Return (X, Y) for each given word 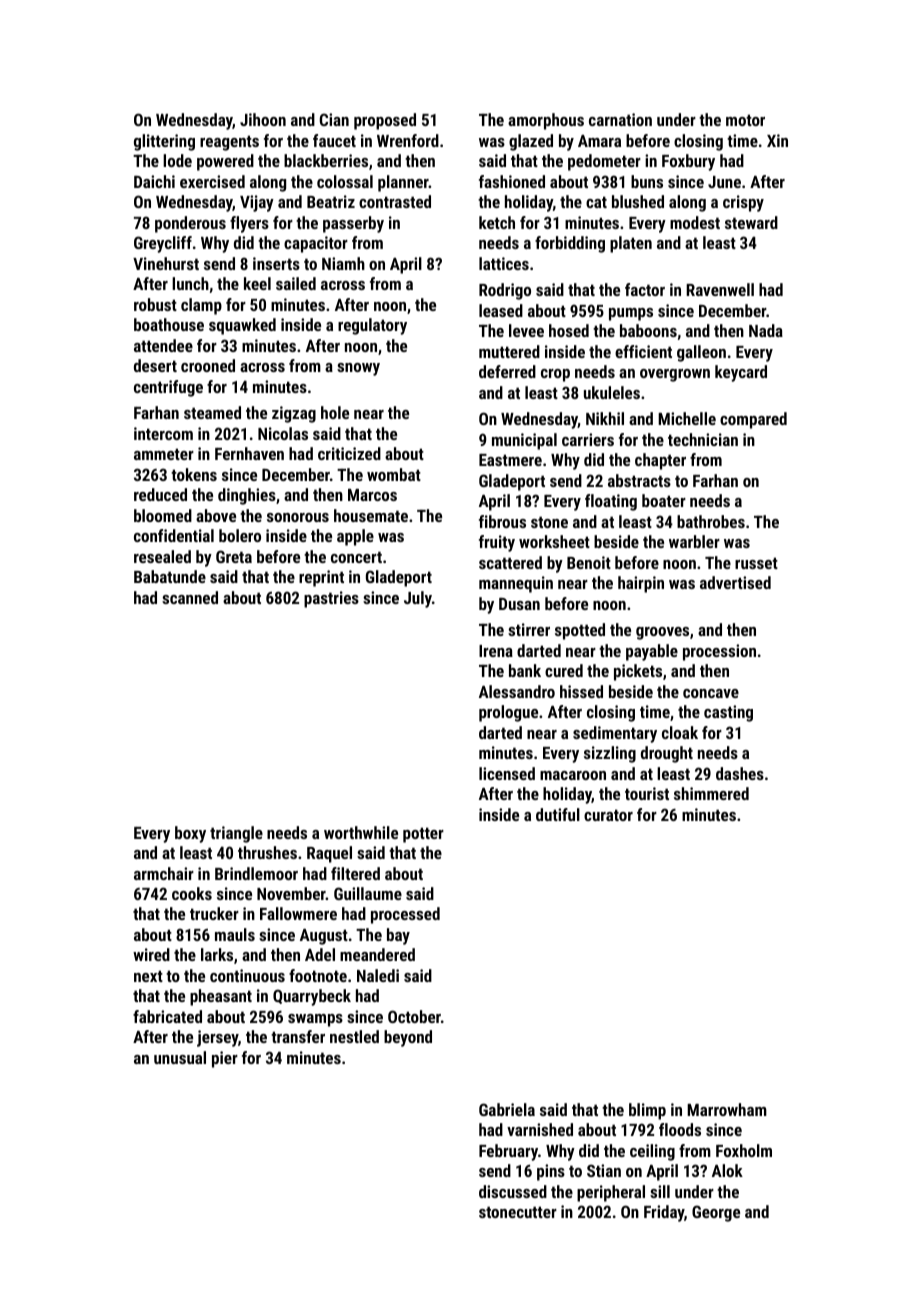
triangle (236, 834)
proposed (385, 121)
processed (405, 915)
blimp (647, 1111)
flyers (249, 224)
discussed (513, 1191)
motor (745, 120)
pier (225, 1059)
